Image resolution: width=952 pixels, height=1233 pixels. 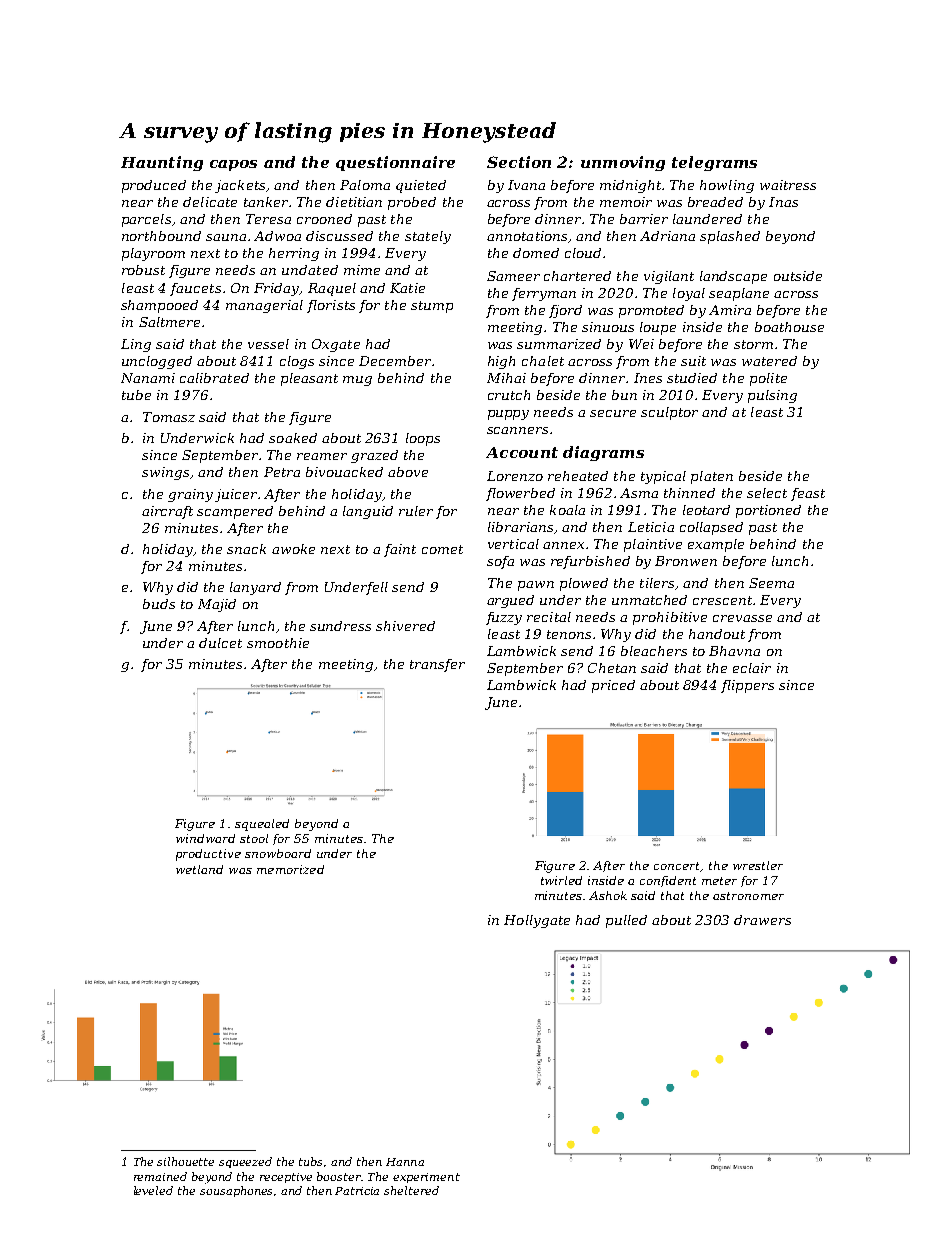 I want to click on experiment, so click(x=426, y=1178).
